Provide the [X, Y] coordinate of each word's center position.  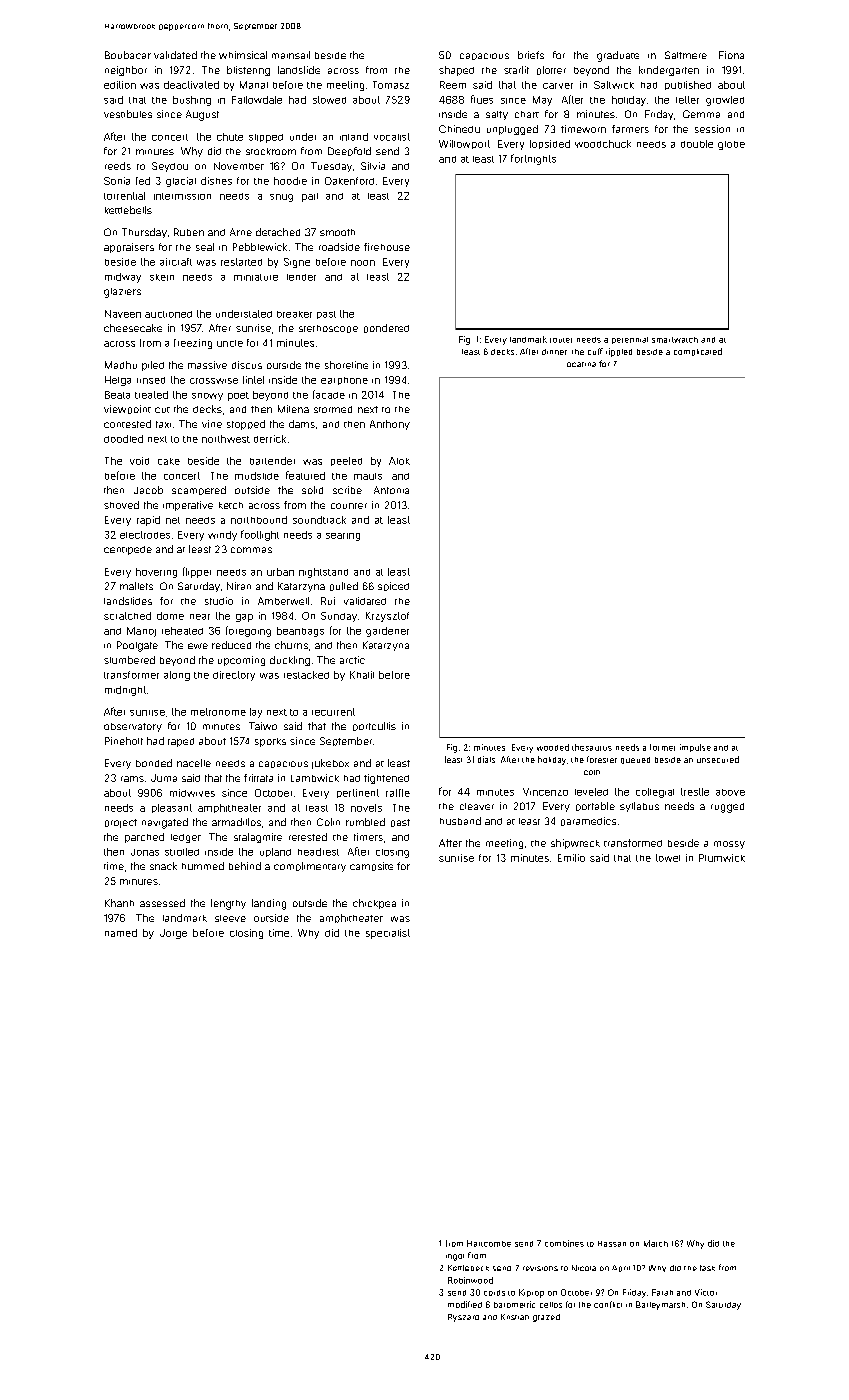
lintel [253, 380]
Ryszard [463, 1318]
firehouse [387, 247]
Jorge [173, 934]
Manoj [141, 632]
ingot [455, 1257]
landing [269, 904]
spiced [393, 586]
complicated [698, 352]
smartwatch [675, 340]
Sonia [117, 181]
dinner [554, 352]
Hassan [612, 1244]
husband [460, 821]
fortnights [533, 159]
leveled [591, 792]
